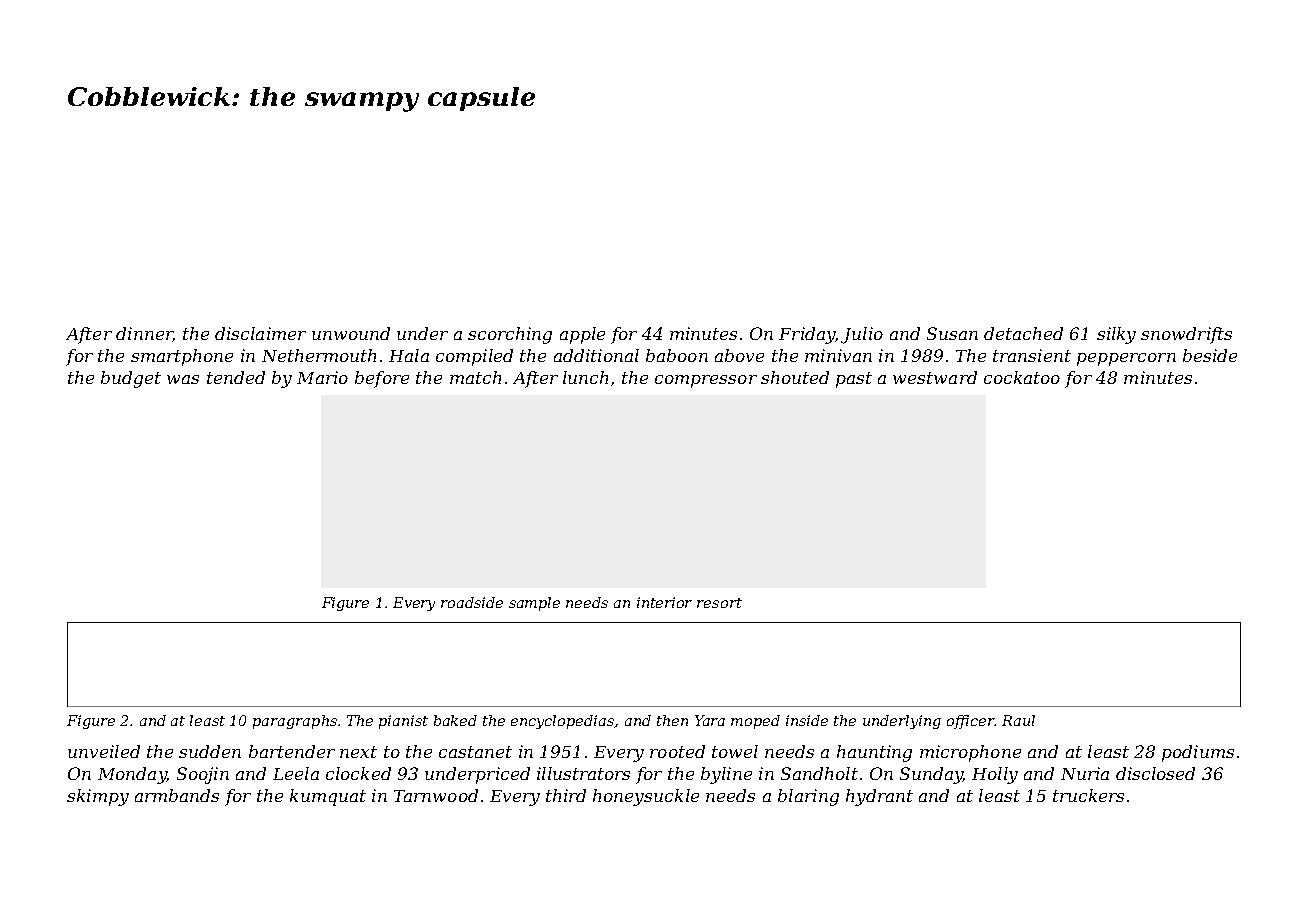 This screenshot has height=924, width=1308. What do you see at coordinates (475, 377) in the screenshot?
I see `match` at bounding box center [475, 377].
